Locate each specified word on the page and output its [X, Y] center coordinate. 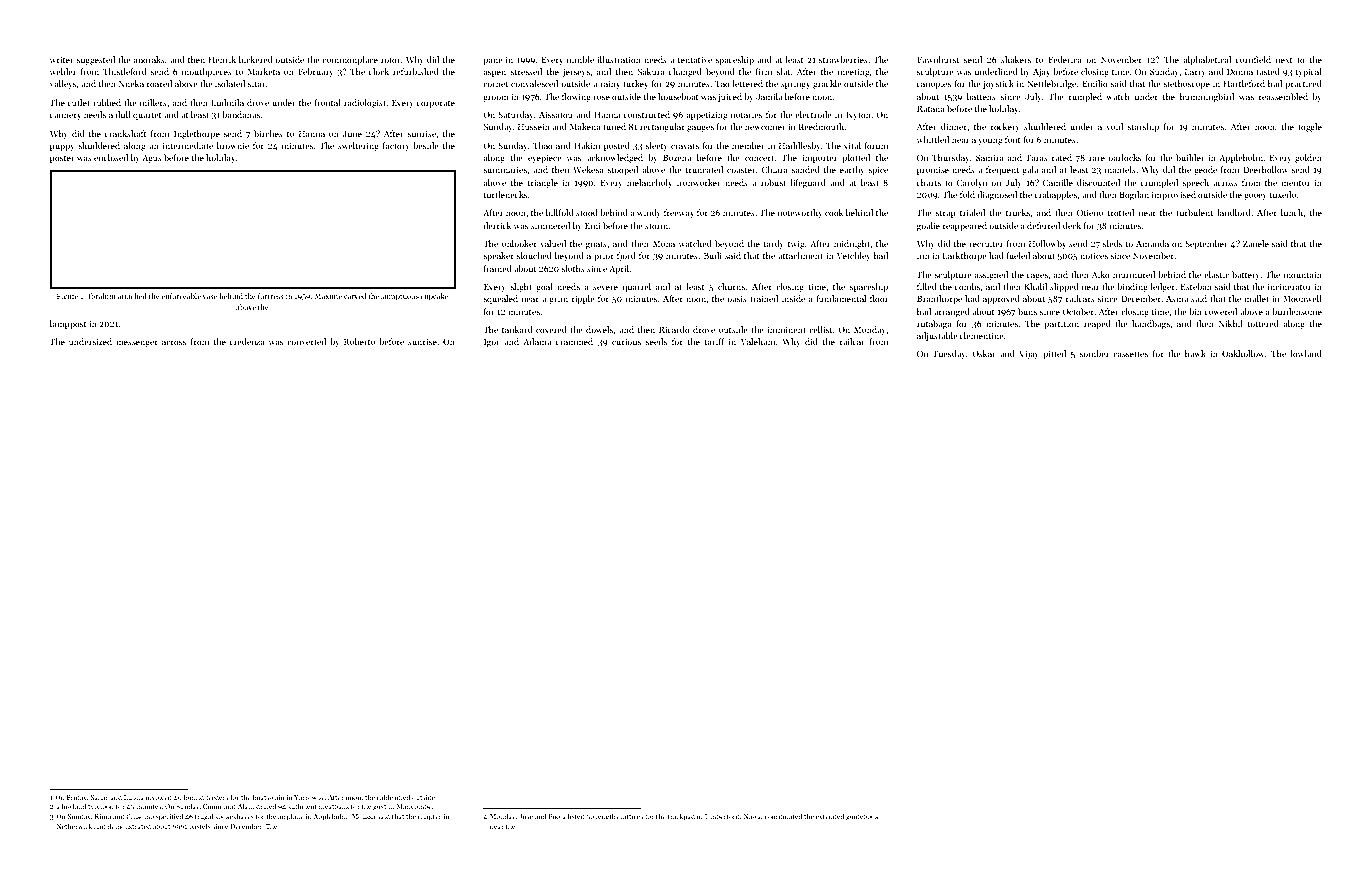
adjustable [937, 336]
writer [62, 59]
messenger [137, 343]
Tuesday [949, 354]
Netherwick [74, 826]
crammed [574, 341]
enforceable [181, 296]
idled [402, 797]
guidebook [862, 817]
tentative [694, 59]
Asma [1177, 299]
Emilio [1095, 83]
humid [194, 797]
